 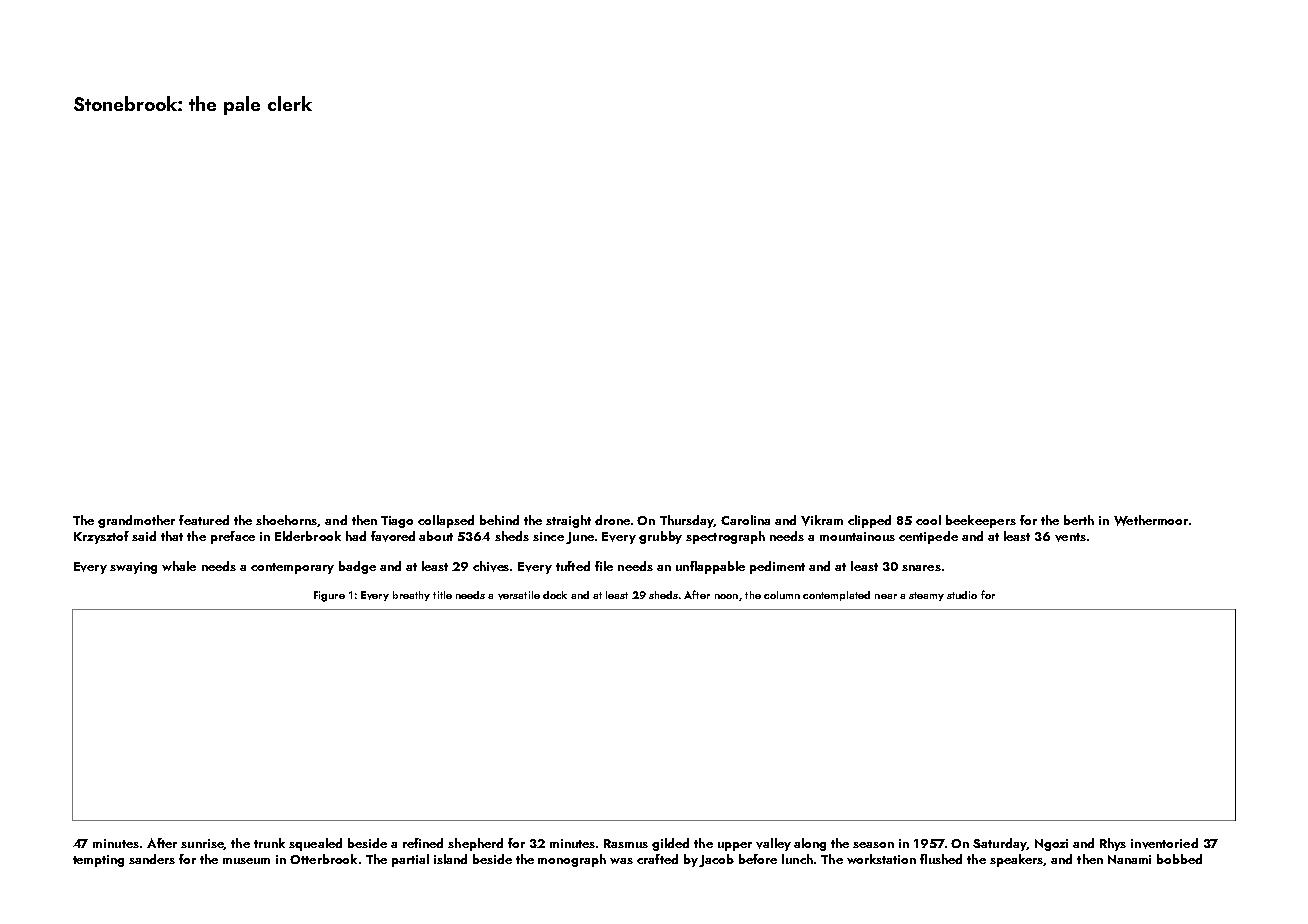 I want to click on Figure, so click(x=329, y=596).
